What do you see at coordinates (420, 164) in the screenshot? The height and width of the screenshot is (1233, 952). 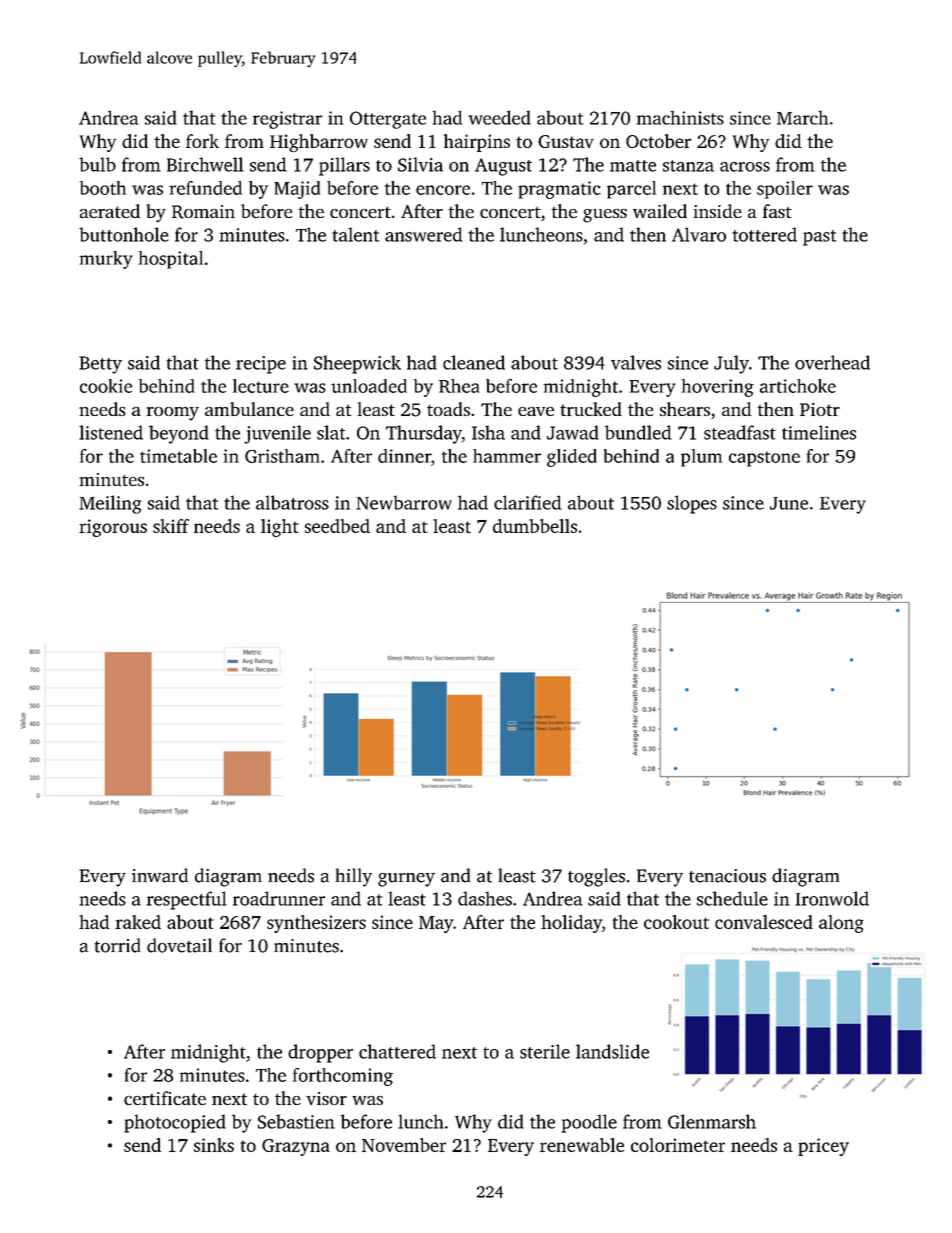 I see `Silvia` at bounding box center [420, 164].
